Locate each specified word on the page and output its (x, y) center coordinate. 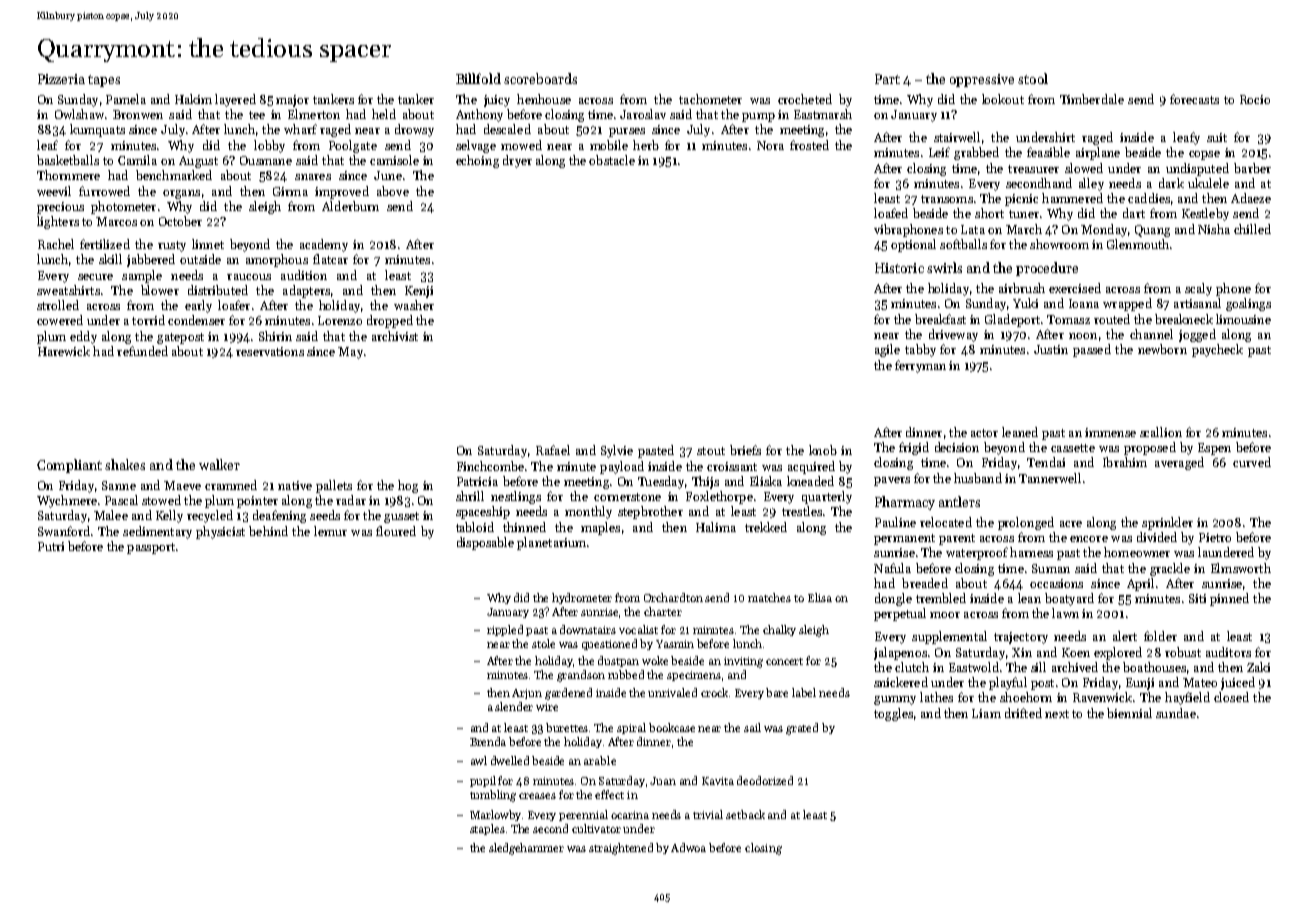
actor (984, 433)
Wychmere (67, 501)
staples (487, 829)
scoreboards (540, 78)
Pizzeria (61, 79)
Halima (716, 527)
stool (1033, 78)
